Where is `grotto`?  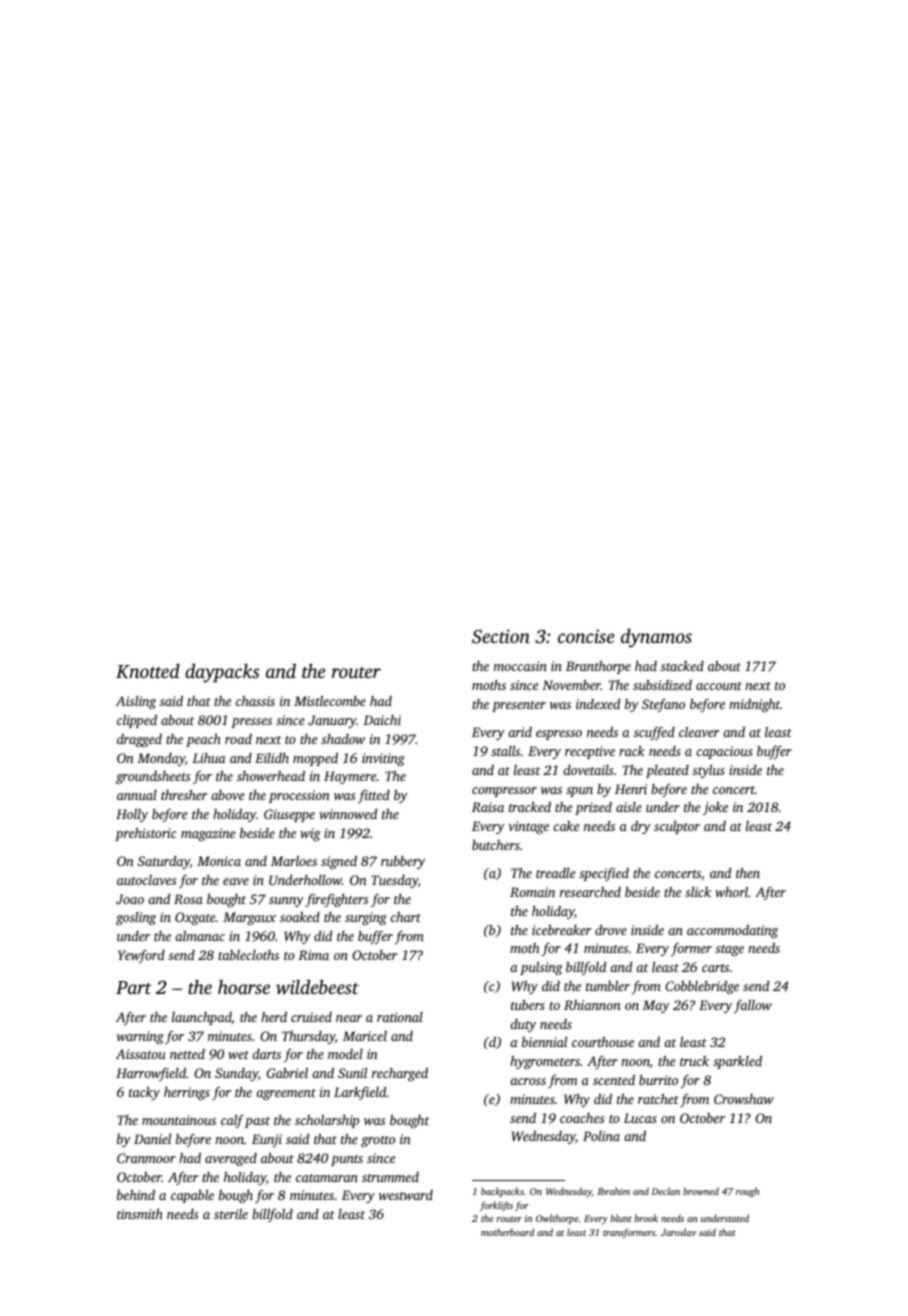
grotto is located at coordinates (378, 1141).
